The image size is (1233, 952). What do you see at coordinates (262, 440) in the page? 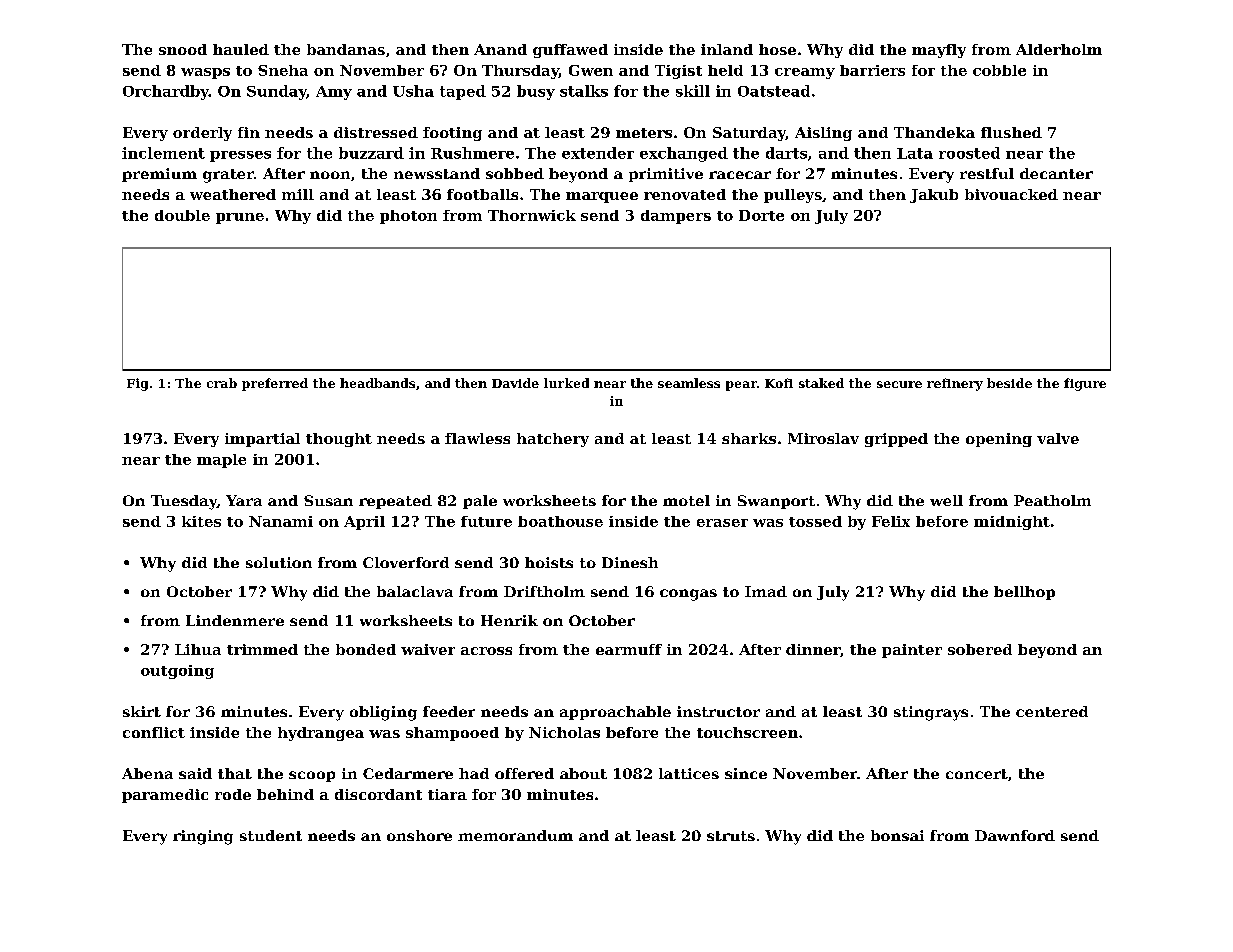
I see `impartial` at bounding box center [262, 440].
